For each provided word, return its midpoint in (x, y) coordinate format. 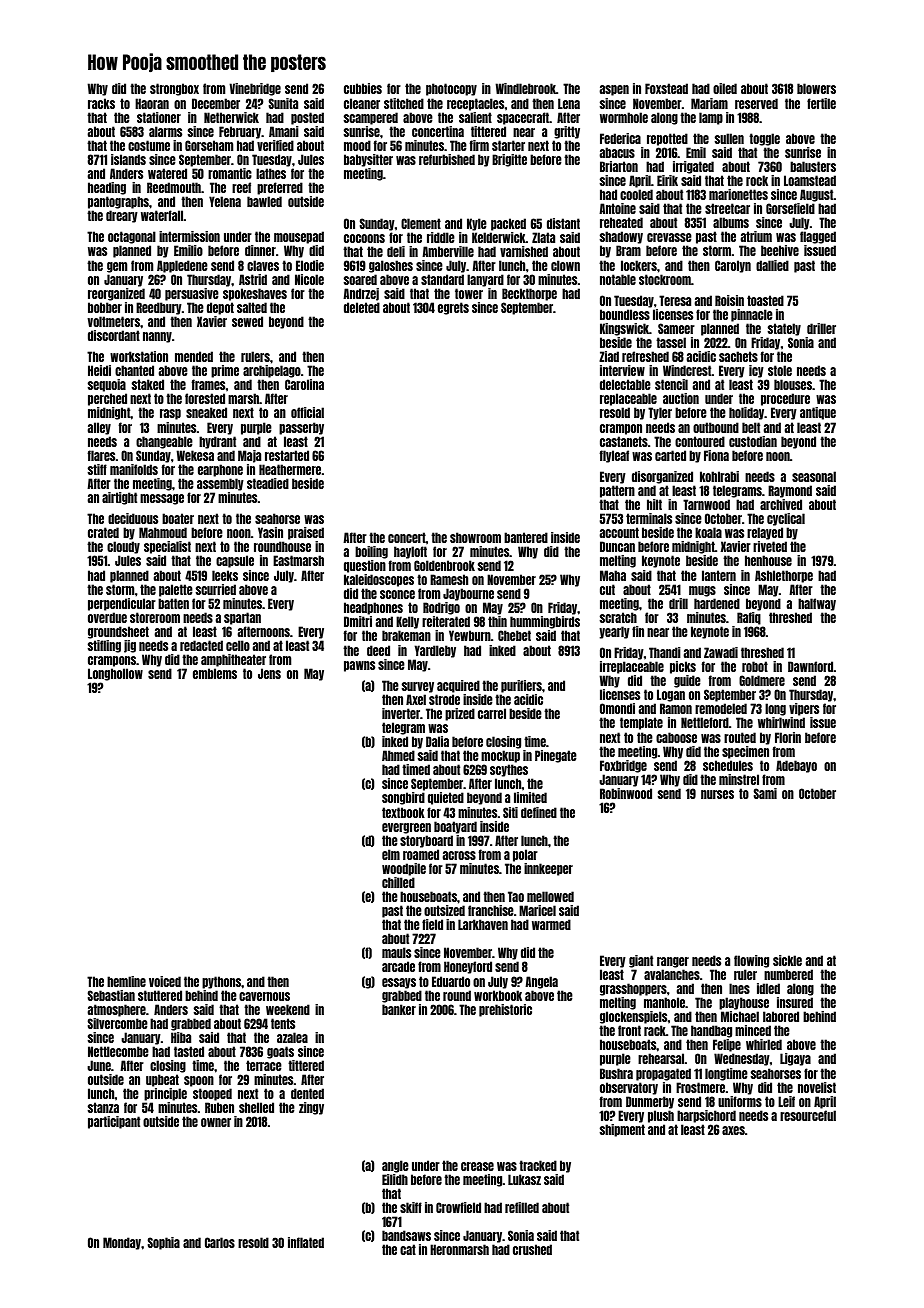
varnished (524, 251)
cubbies (363, 88)
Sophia (164, 1243)
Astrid (253, 279)
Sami (765, 793)
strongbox (174, 89)
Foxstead (666, 88)
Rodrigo (441, 608)
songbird (403, 798)
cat (408, 1249)
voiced (165, 981)
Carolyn (733, 266)
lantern (719, 575)
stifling (104, 646)
